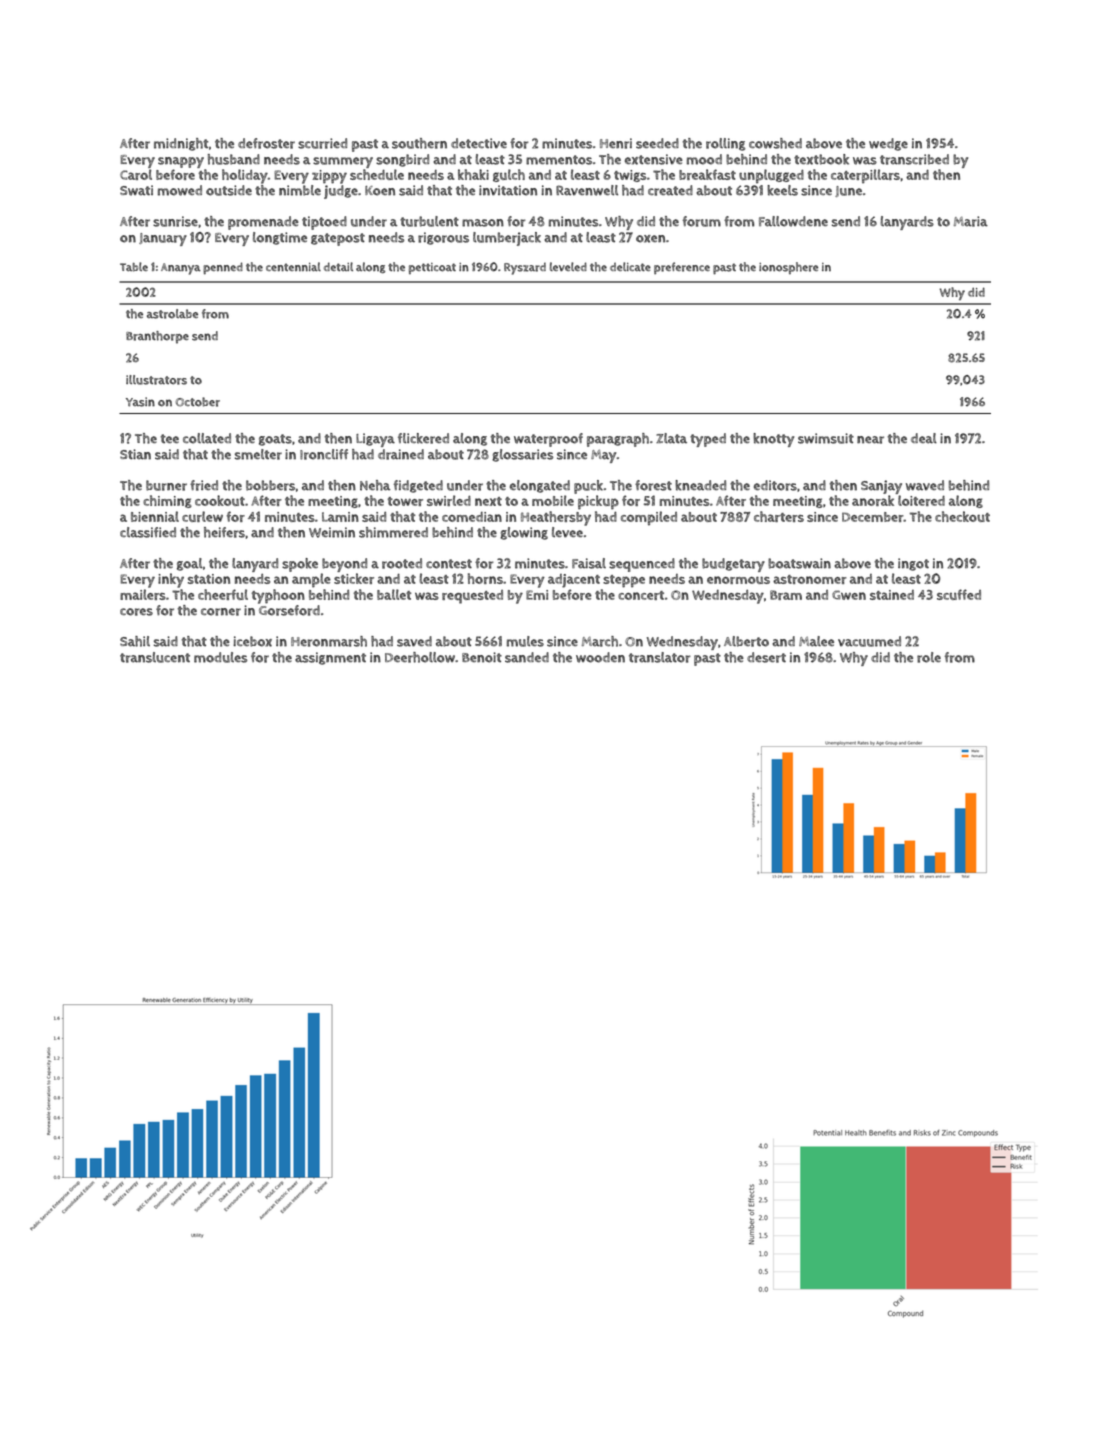 The height and width of the screenshot is (1438, 1111). Describe the element at coordinates (888, 144) in the screenshot. I see `wedge` at that location.
